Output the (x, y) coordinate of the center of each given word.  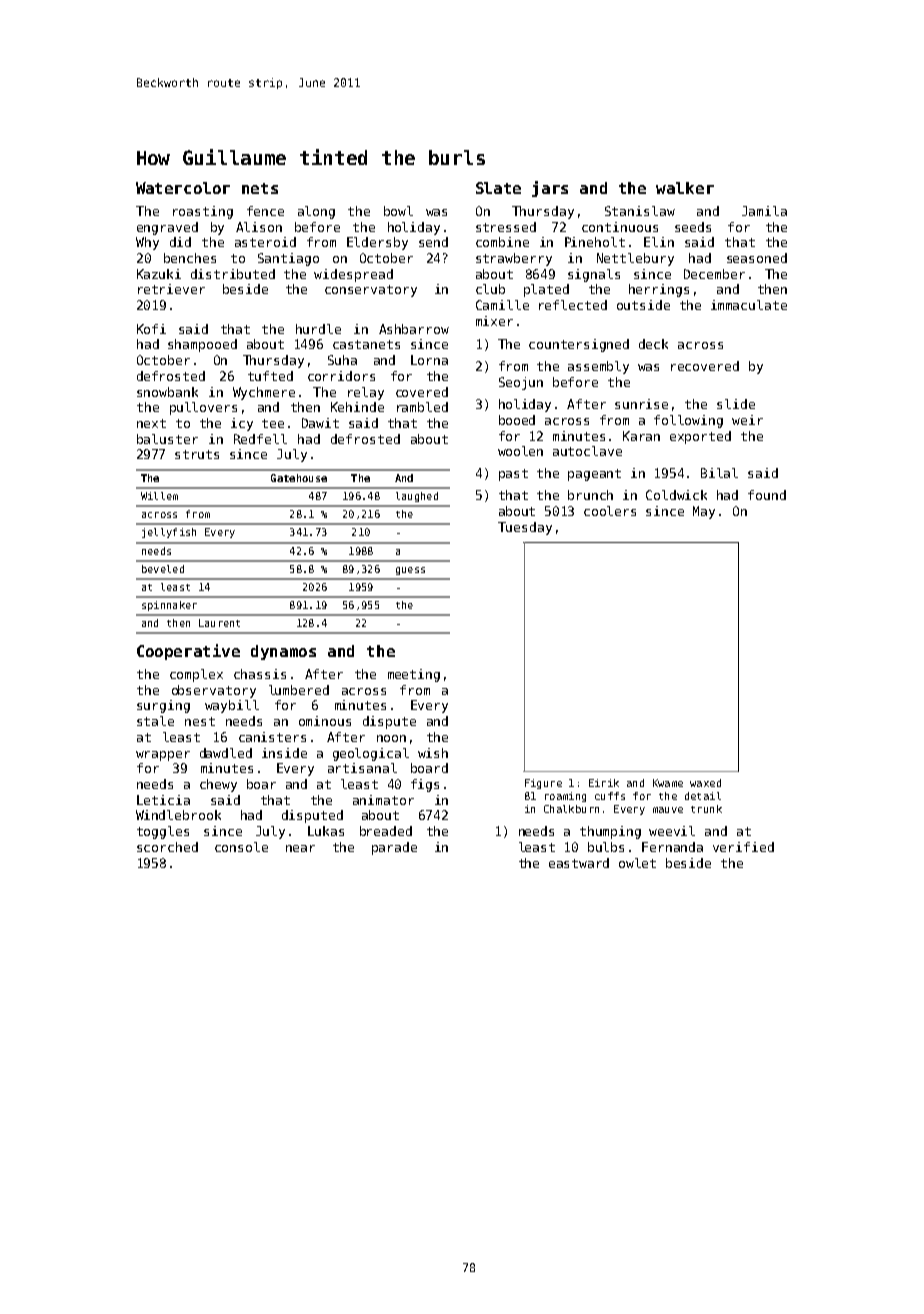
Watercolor (183, 188)
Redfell (260, 439)
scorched (167, 847)
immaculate (749, 305)
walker (685, 188)
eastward (579, 863)
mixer (494, 321)
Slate (498, 188)
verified (743, 847)
